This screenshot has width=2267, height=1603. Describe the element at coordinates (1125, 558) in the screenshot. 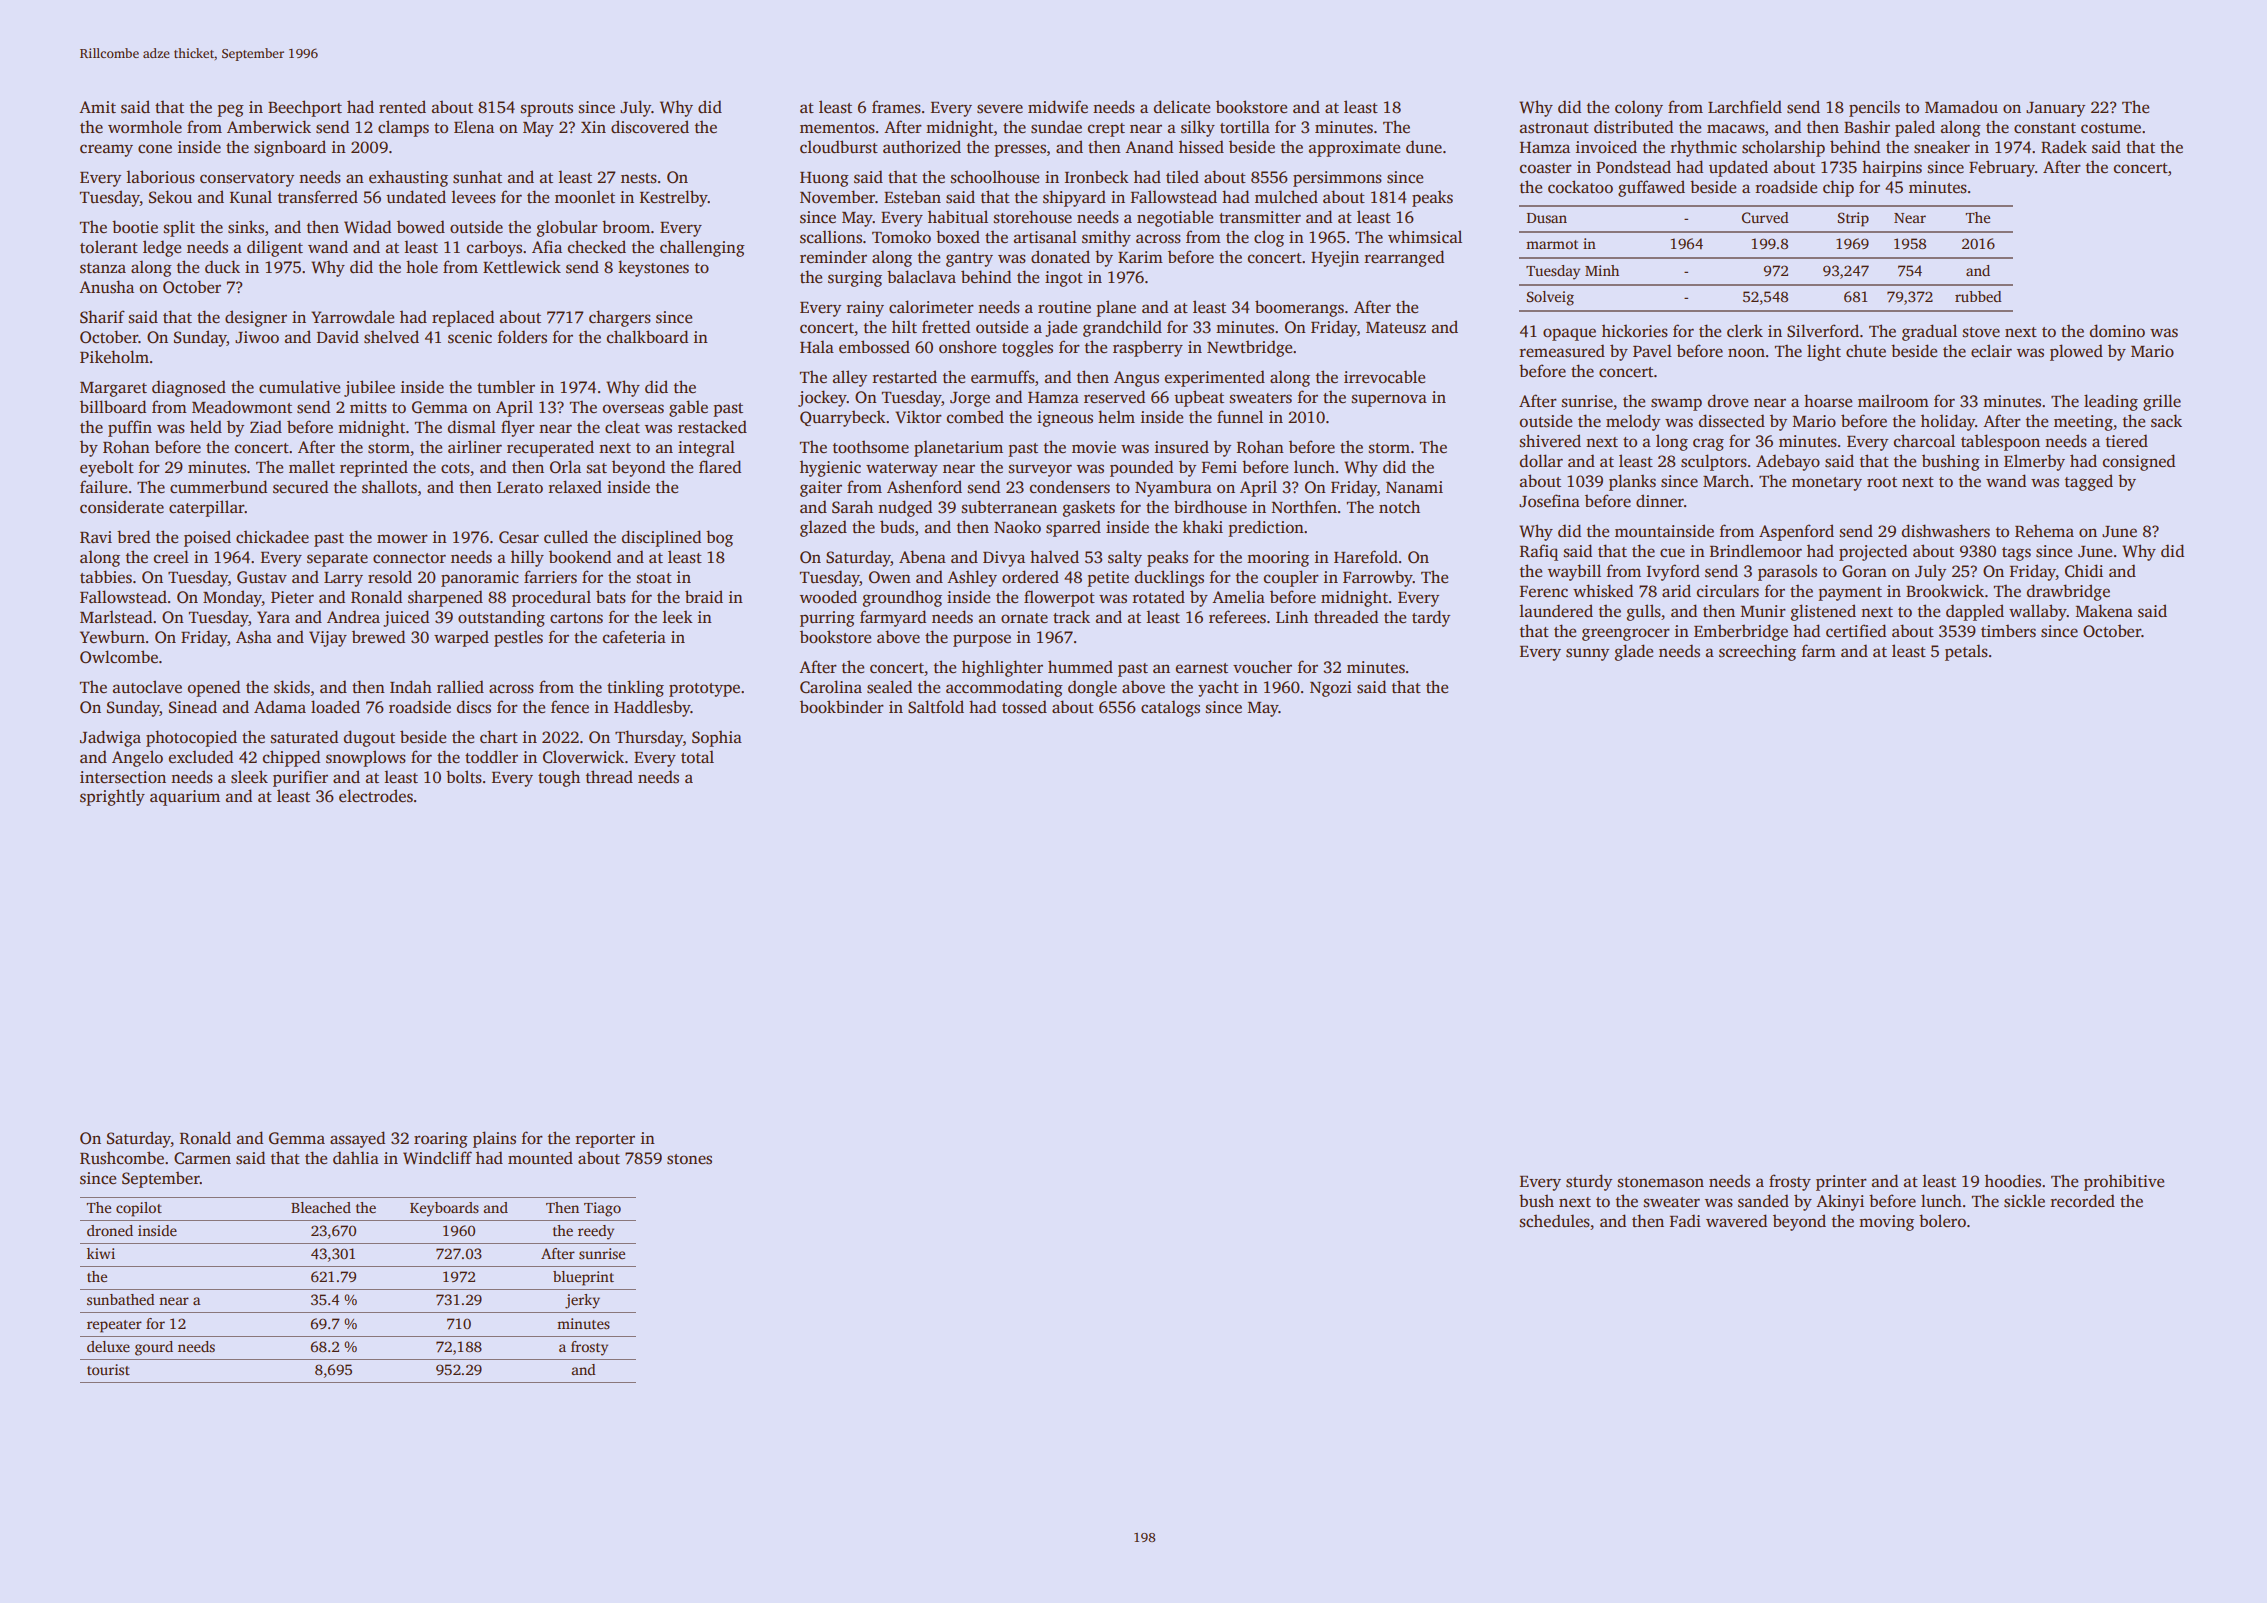

I see `salty` at that location.
